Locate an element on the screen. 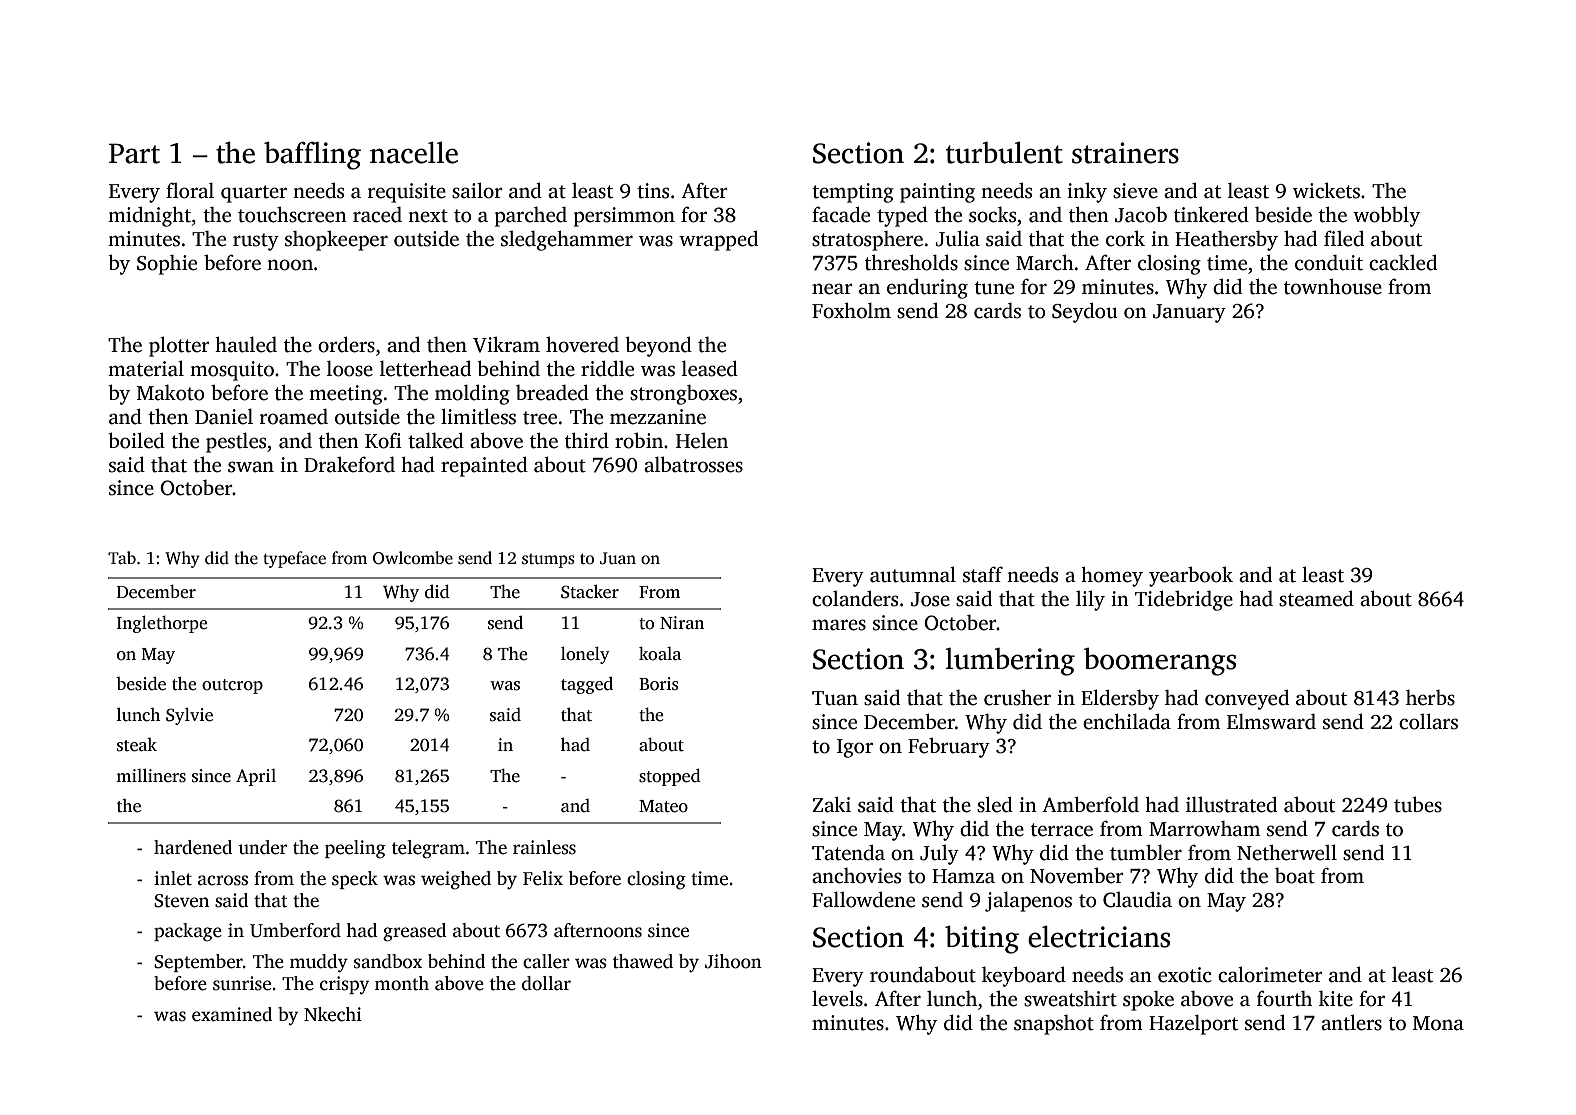 The height and width of the screenshot is (1115, 1576). facade is located at coordinates (841, 214).
